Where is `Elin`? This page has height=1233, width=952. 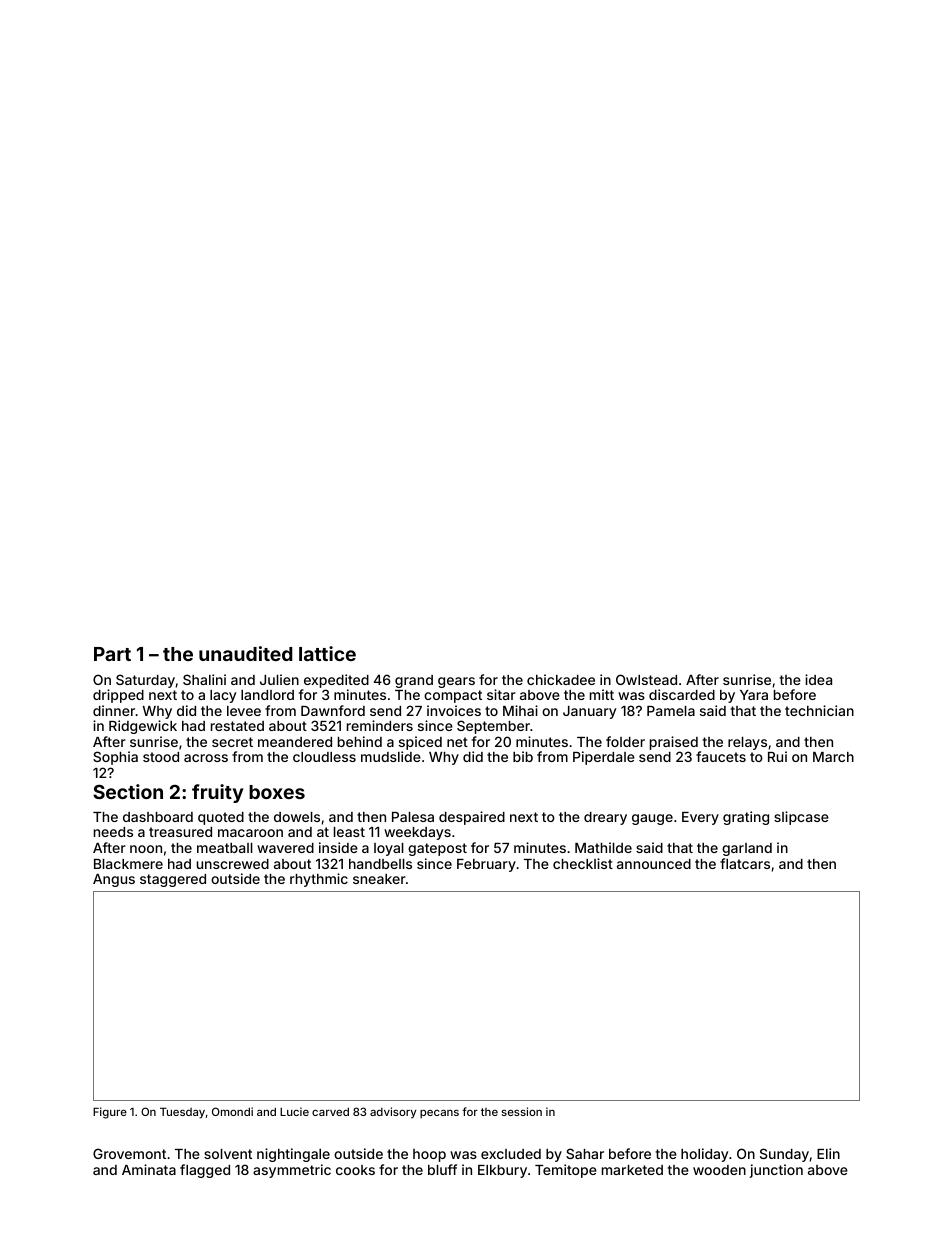 Elin is located at coordinates (828, 1153).
